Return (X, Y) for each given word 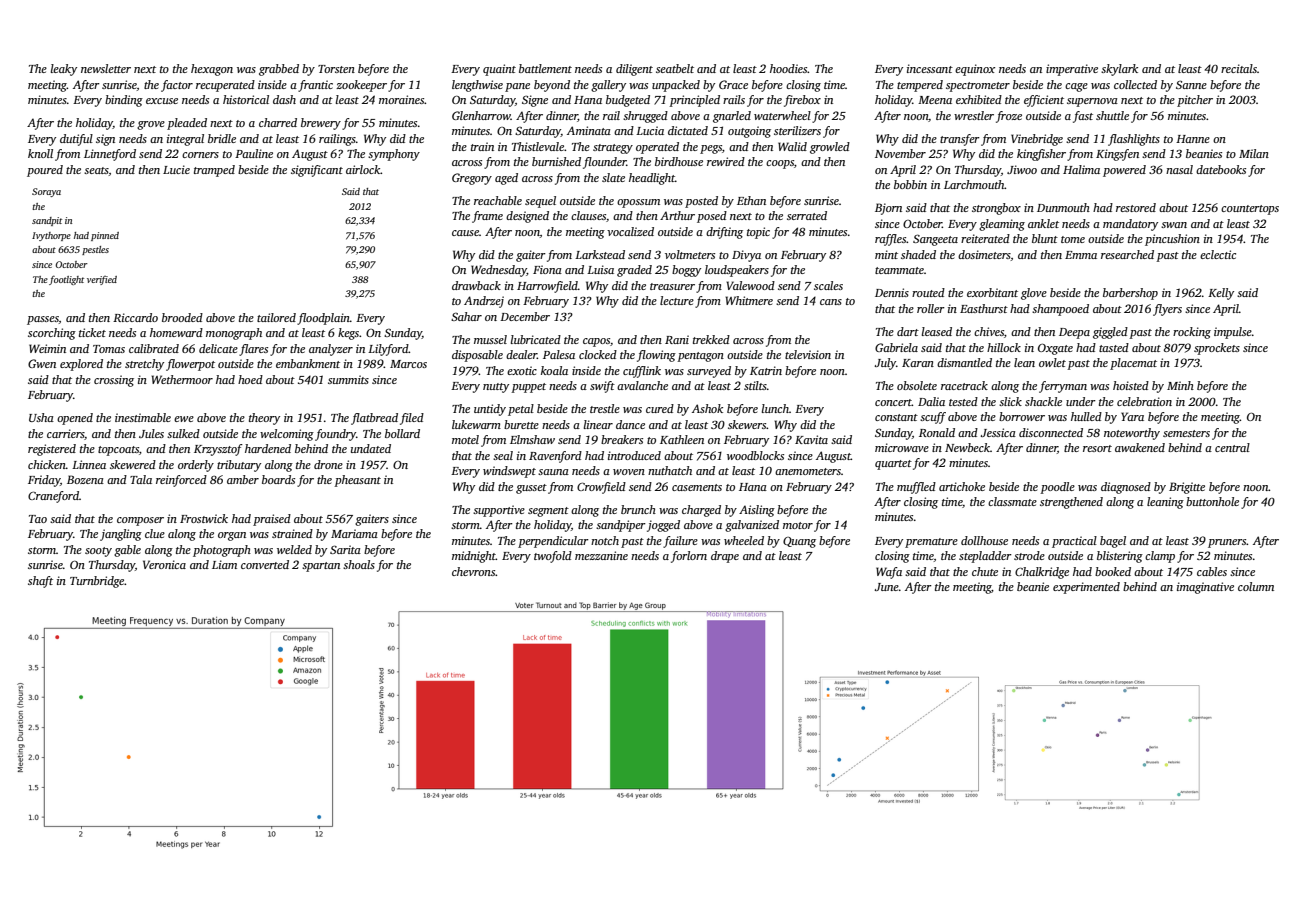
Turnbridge (97, 582)
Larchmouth (974, 184)
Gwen (42, 363)
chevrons (473, 571)
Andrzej (484, 302)
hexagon (212, 70)
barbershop (1130, 294)
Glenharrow (481, 115)
